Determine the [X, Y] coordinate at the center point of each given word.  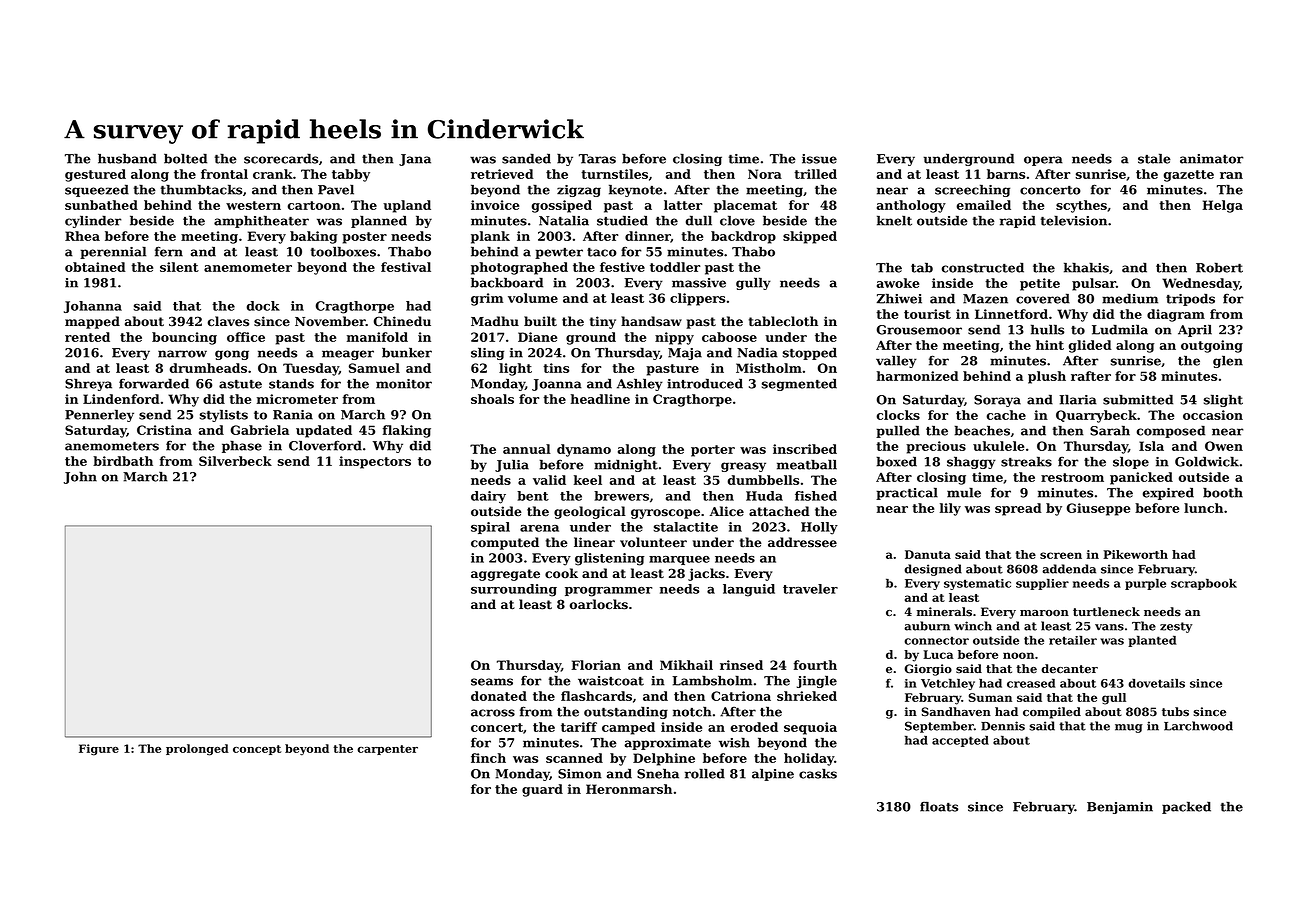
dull [699, 220]
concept [257, 750]
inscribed [805, 449]
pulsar [1094, 284]
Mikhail [686, 665]
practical [907, 493]
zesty [1176, 627]
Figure [99, 750]
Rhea [82, 236]
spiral [490, 528]
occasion [1213, 415]
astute [240, 384]
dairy [488, 497]
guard [542, 790]
